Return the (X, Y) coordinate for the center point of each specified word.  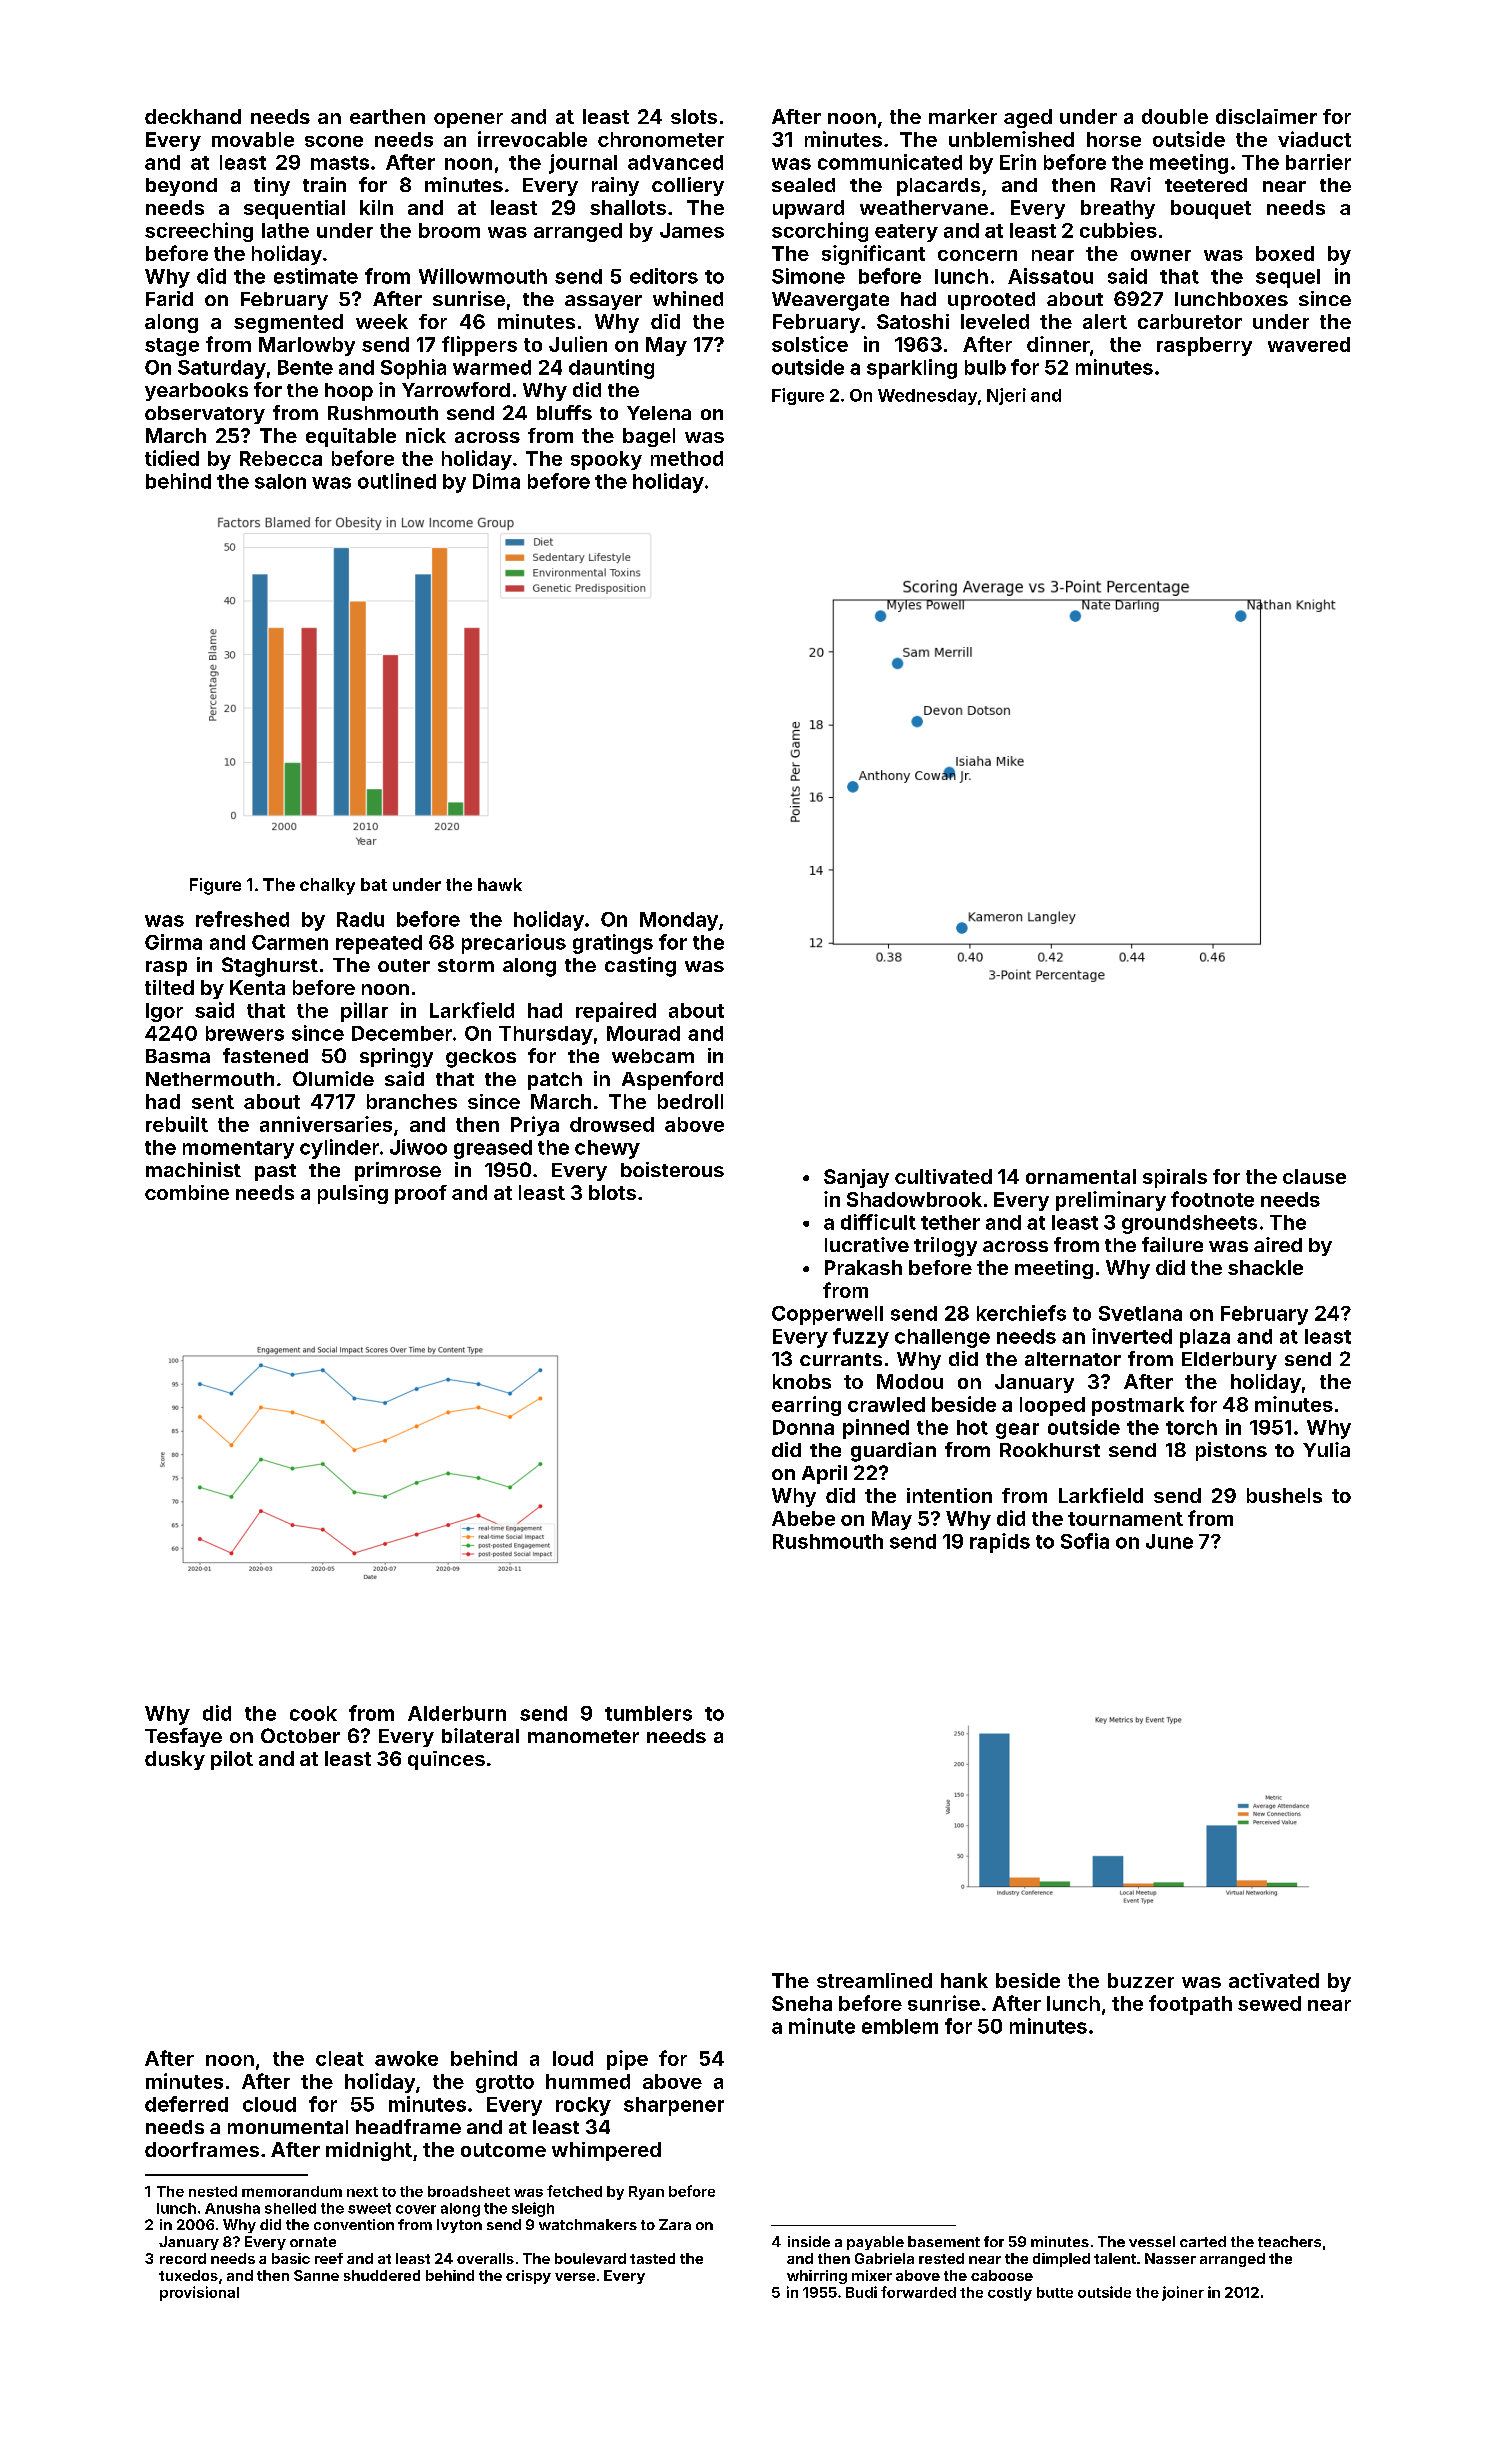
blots (612, 1192)
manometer (583, 1736)
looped (1052, 1406)
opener (468, 120)
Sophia (413, 369)
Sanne (316, 2275)
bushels (1284, 1495)
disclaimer (1266, 116)
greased (493, 1149)
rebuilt (177, 1124)
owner (1161, 255)
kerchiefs (1021, 1313)
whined (688, 298)
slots (694, 116)
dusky (175, 1760)
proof (421, 1194)
